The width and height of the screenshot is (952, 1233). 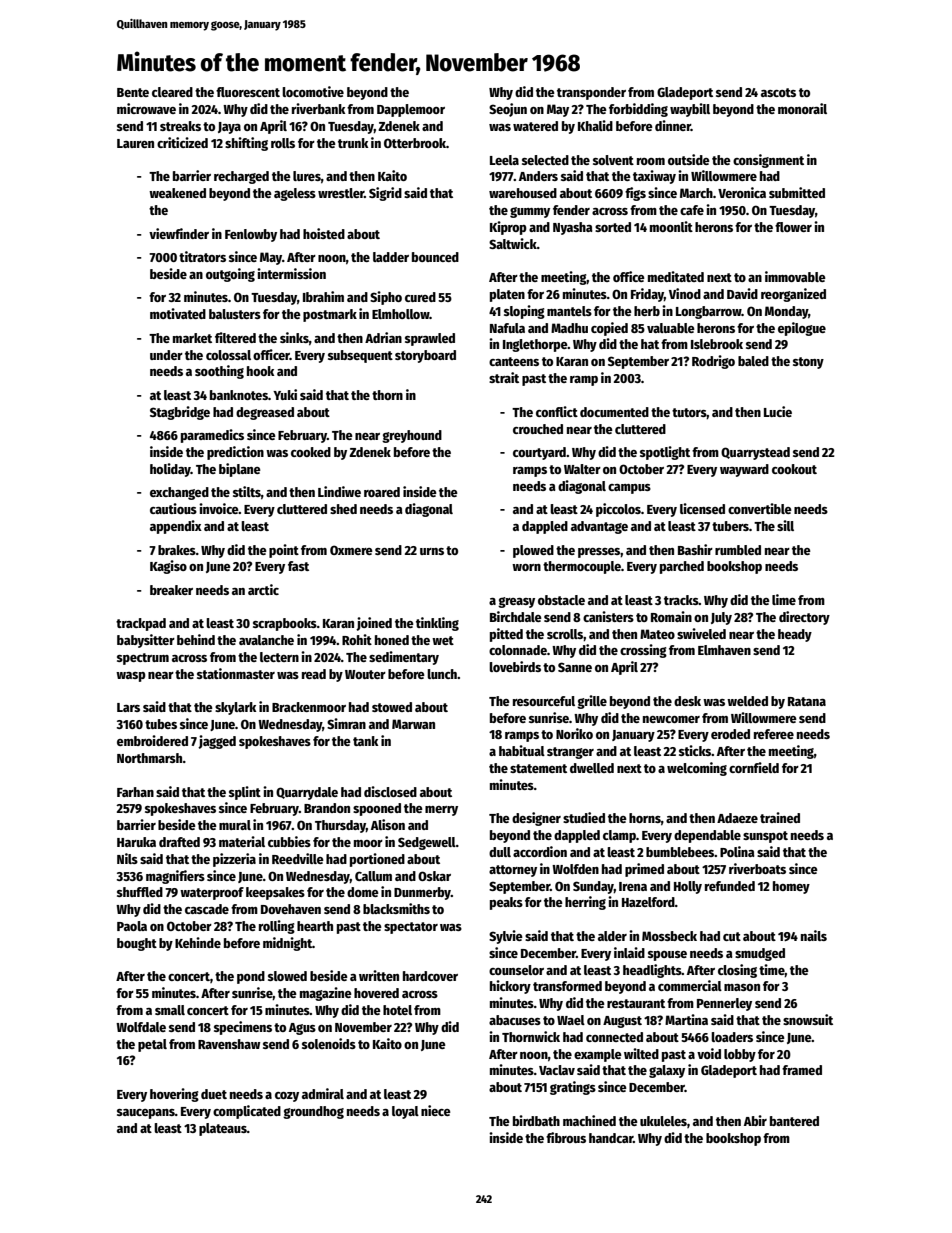 What do you see at coordinates (682, 567) in the screenshot?
I see `parched` at bounding box center [682, 567].
